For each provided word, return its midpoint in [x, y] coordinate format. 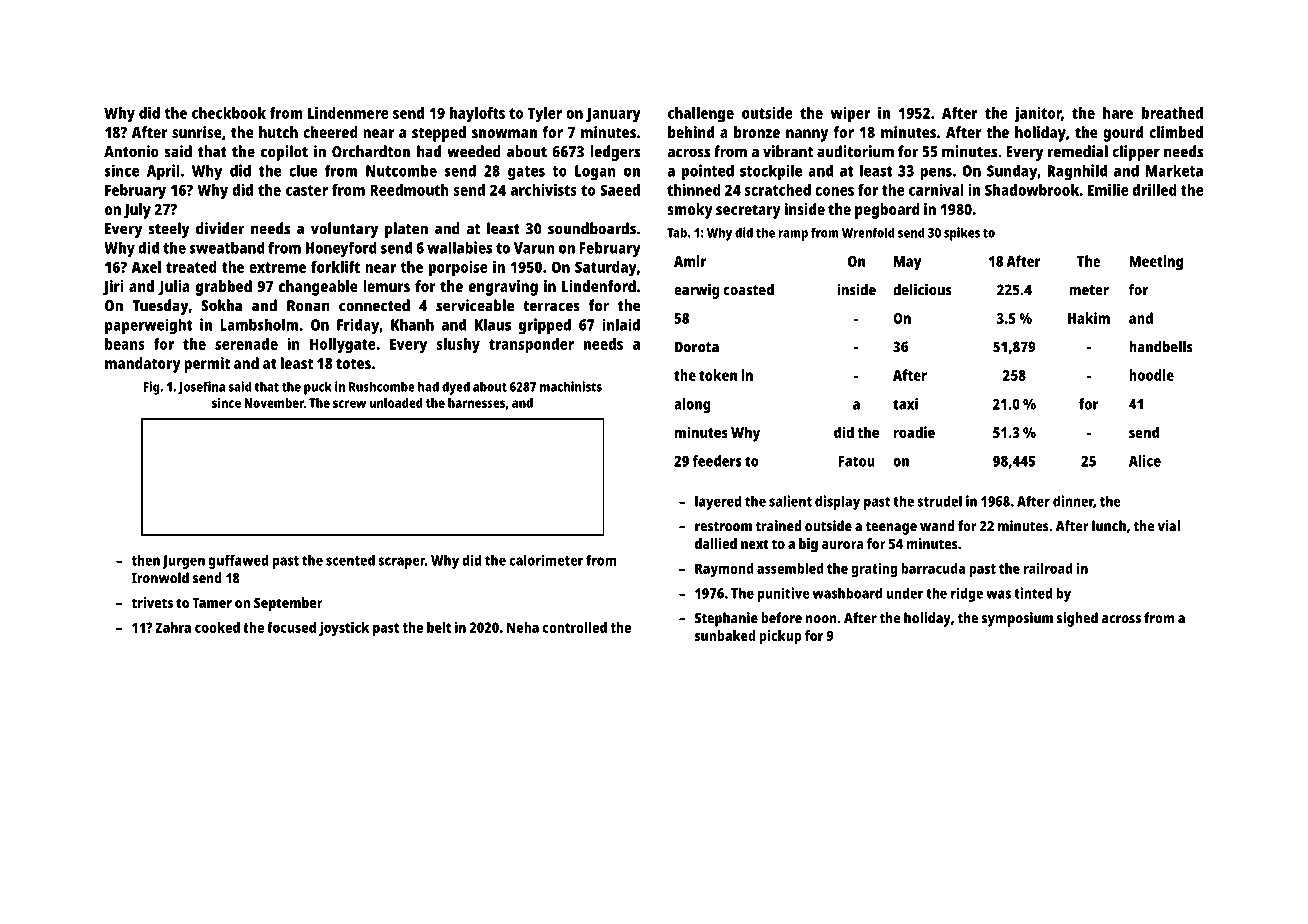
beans [125, 344]
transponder [531, 346]
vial [1169, 526]
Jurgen [183, 562]
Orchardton [371, 151]
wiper [850, 115]
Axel [146, 267]
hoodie [1151, 375]
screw [349, 404]
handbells [1161, 347]
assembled [790, 568]
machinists [571, 386]
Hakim [1089, 318]
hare [1118, 113]
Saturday [606, 269]
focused [291, 627]
